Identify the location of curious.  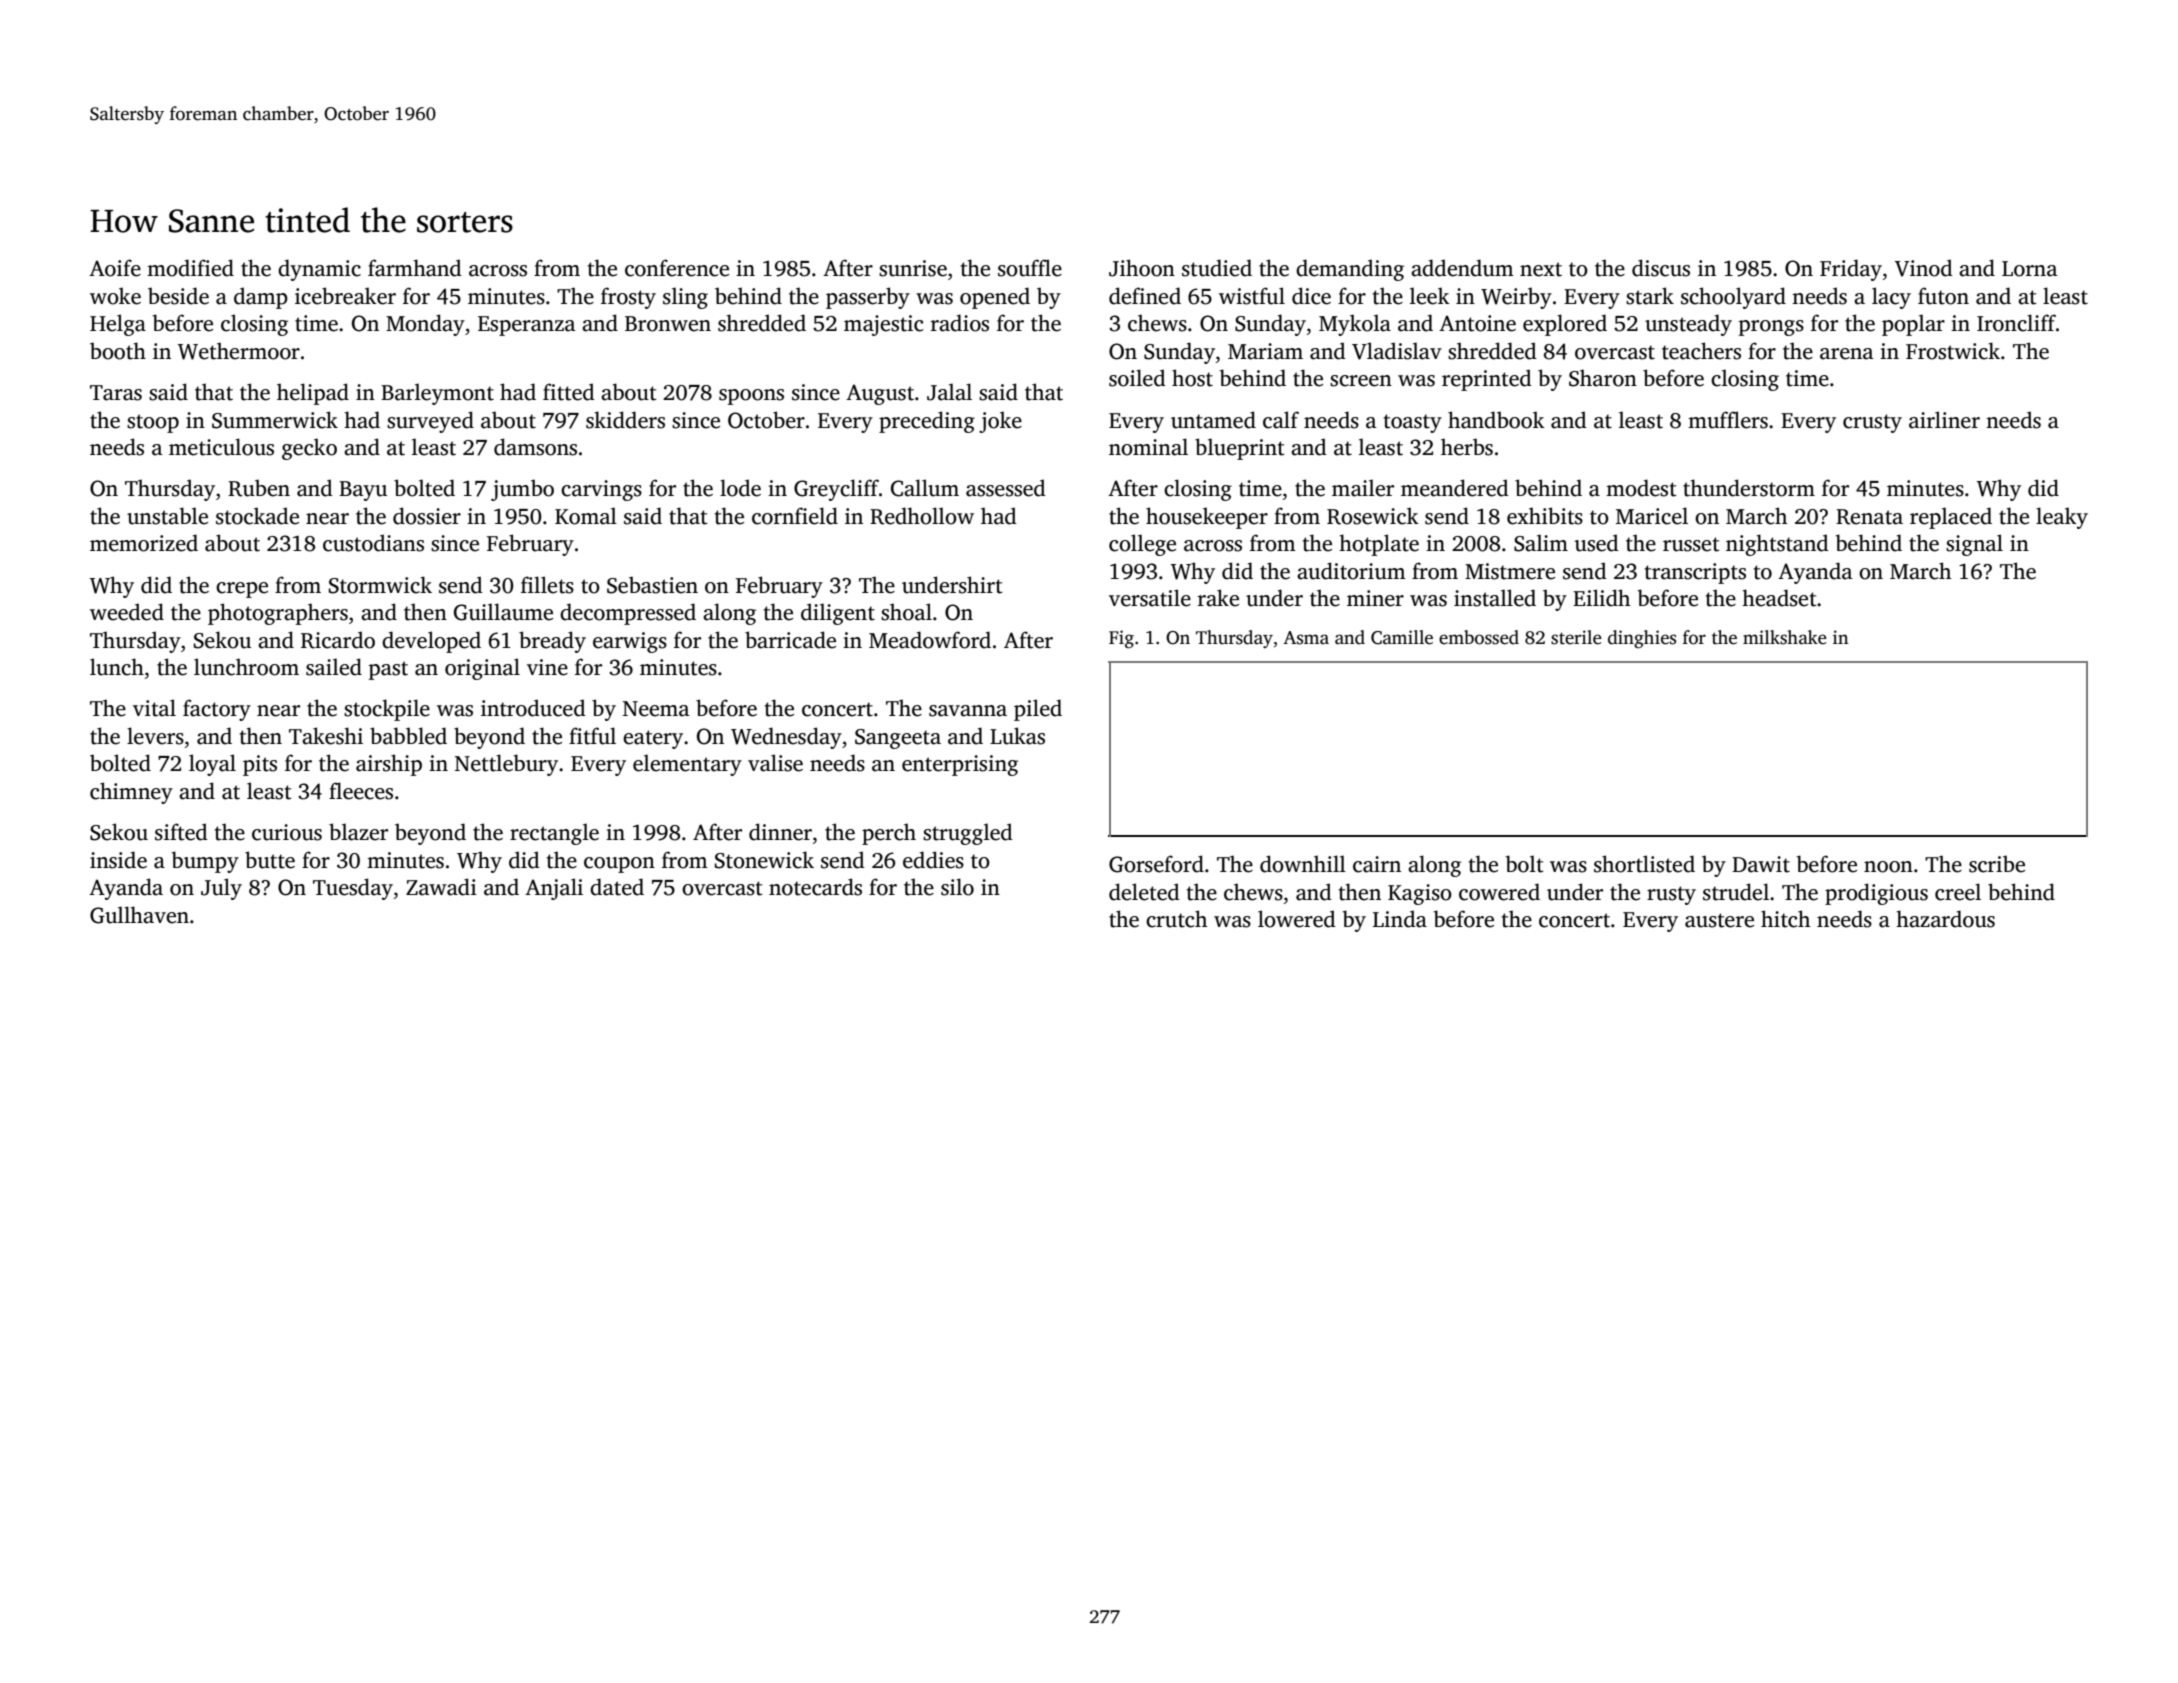
(287, 832).
